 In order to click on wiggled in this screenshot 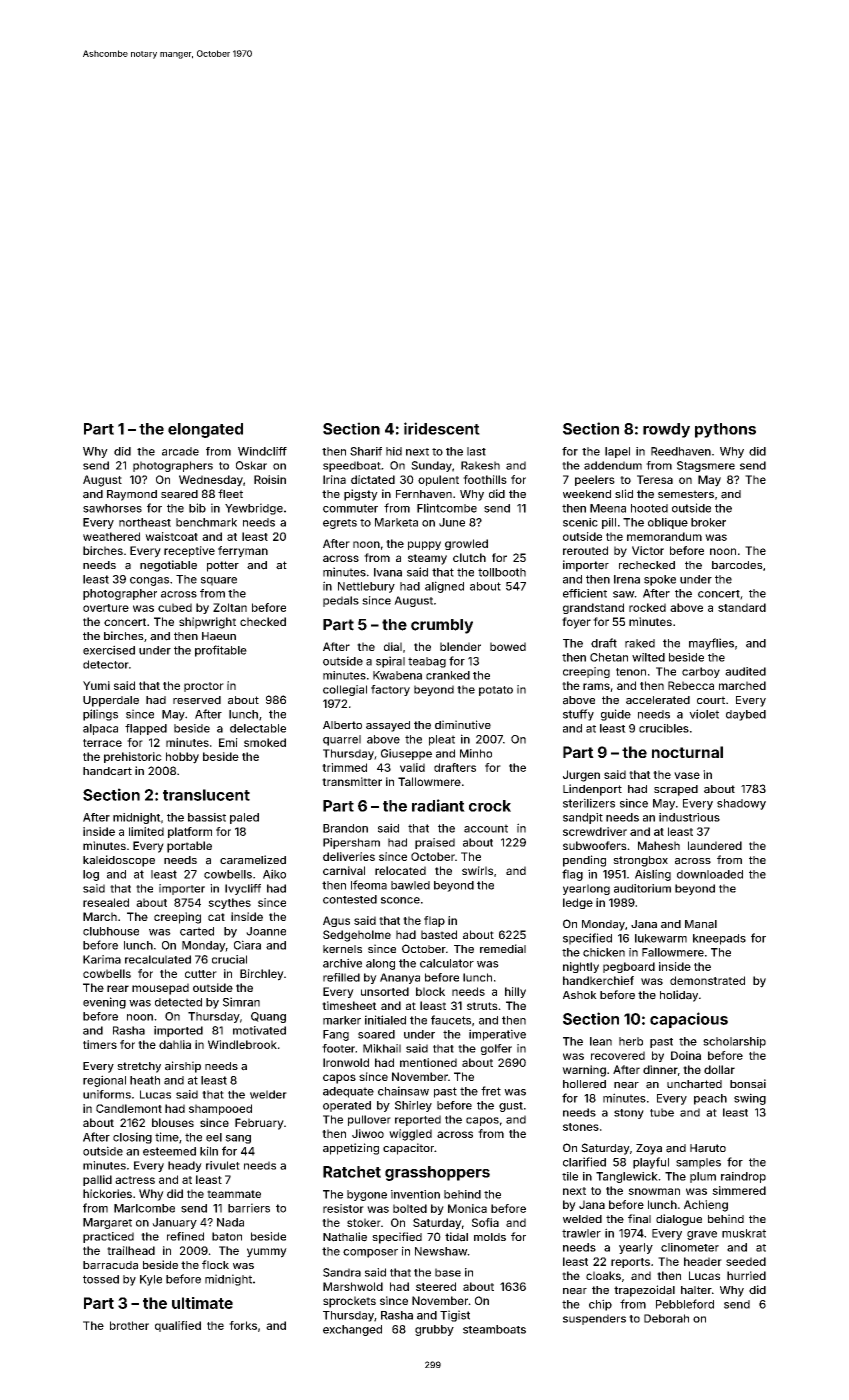, I will do `click(410, 1135)`.
